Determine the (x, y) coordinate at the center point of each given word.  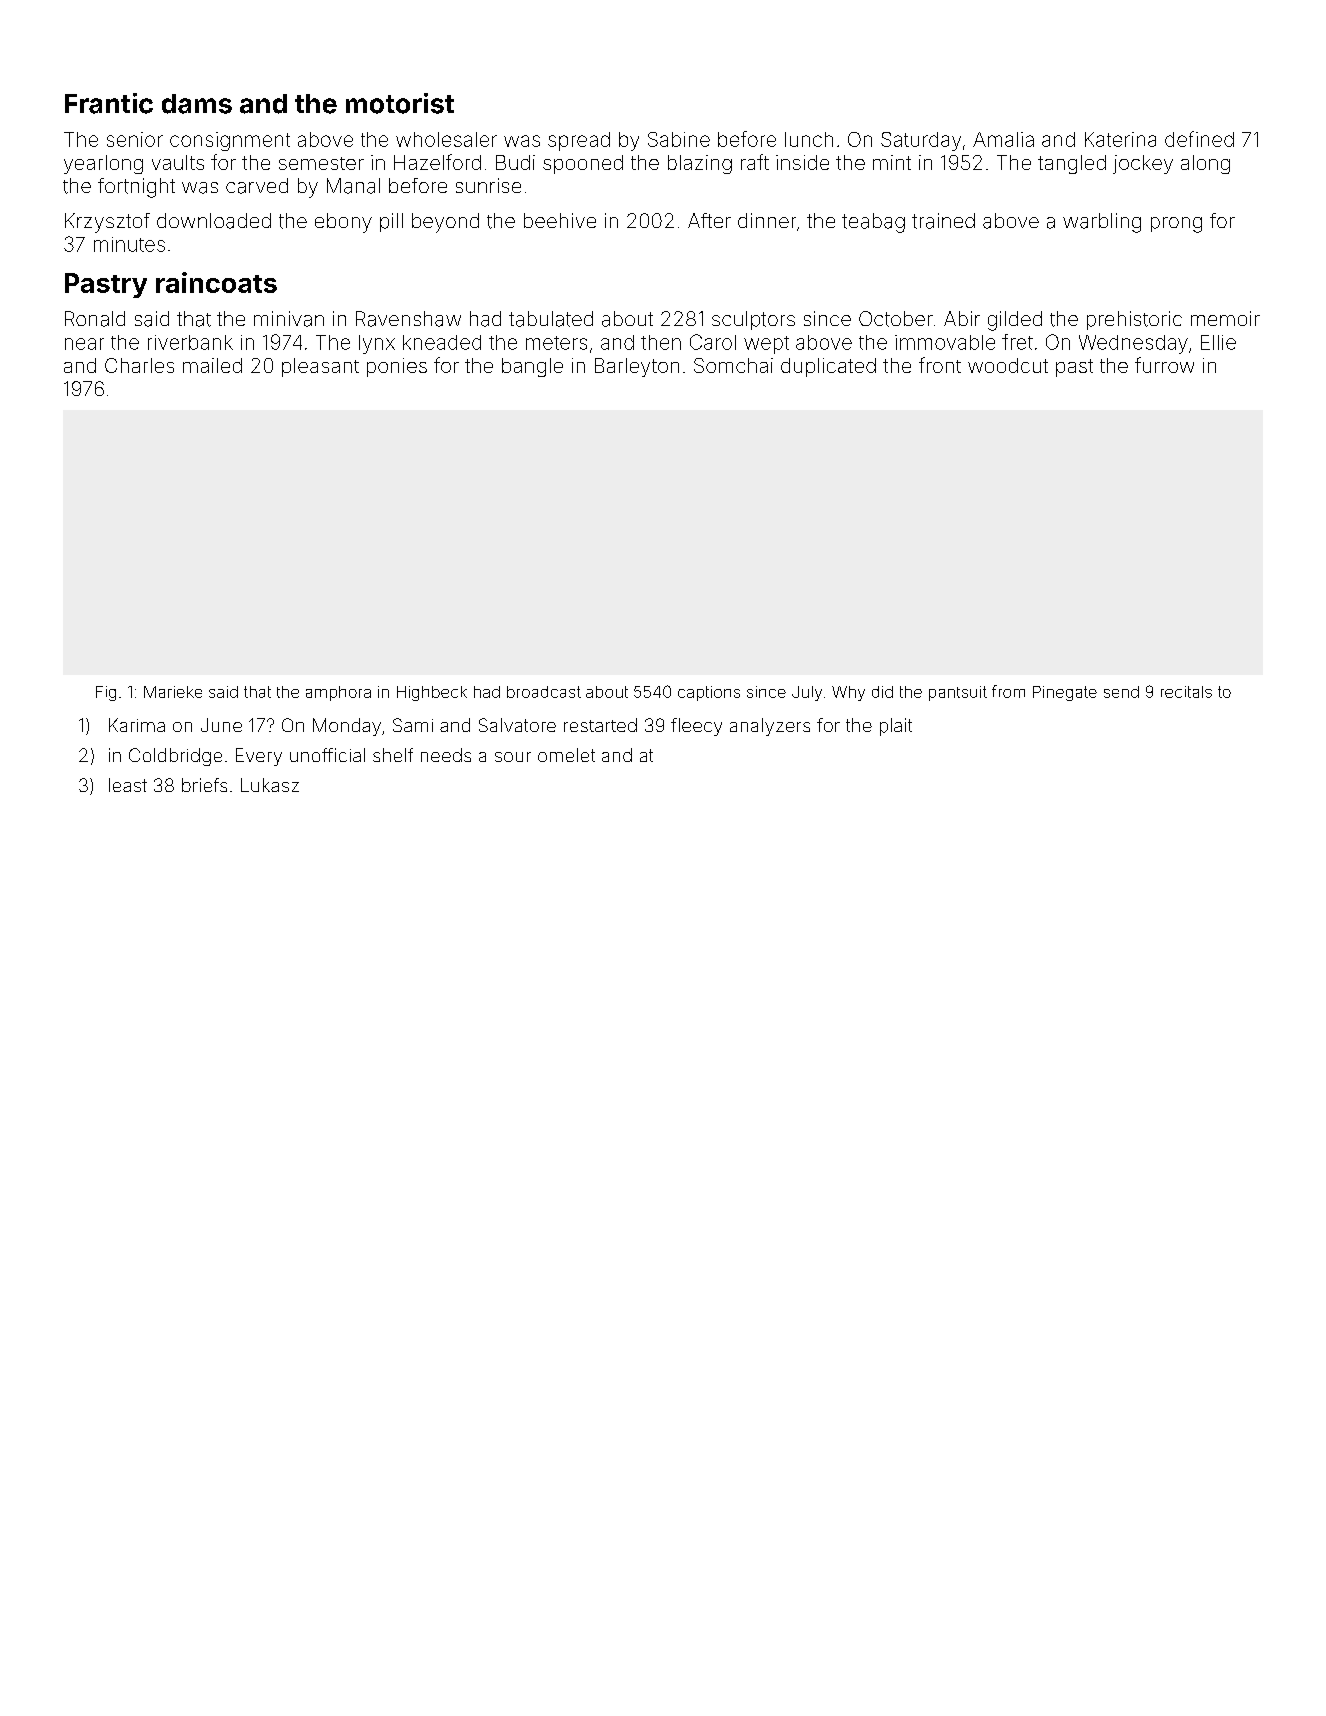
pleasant (320, 367)
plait (896, 727)
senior (135, 139)
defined (1199, 139)
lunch (809, 139)
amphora (338, 693)
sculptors (753, 320)
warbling (1102, 223)
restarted (600, 725)
